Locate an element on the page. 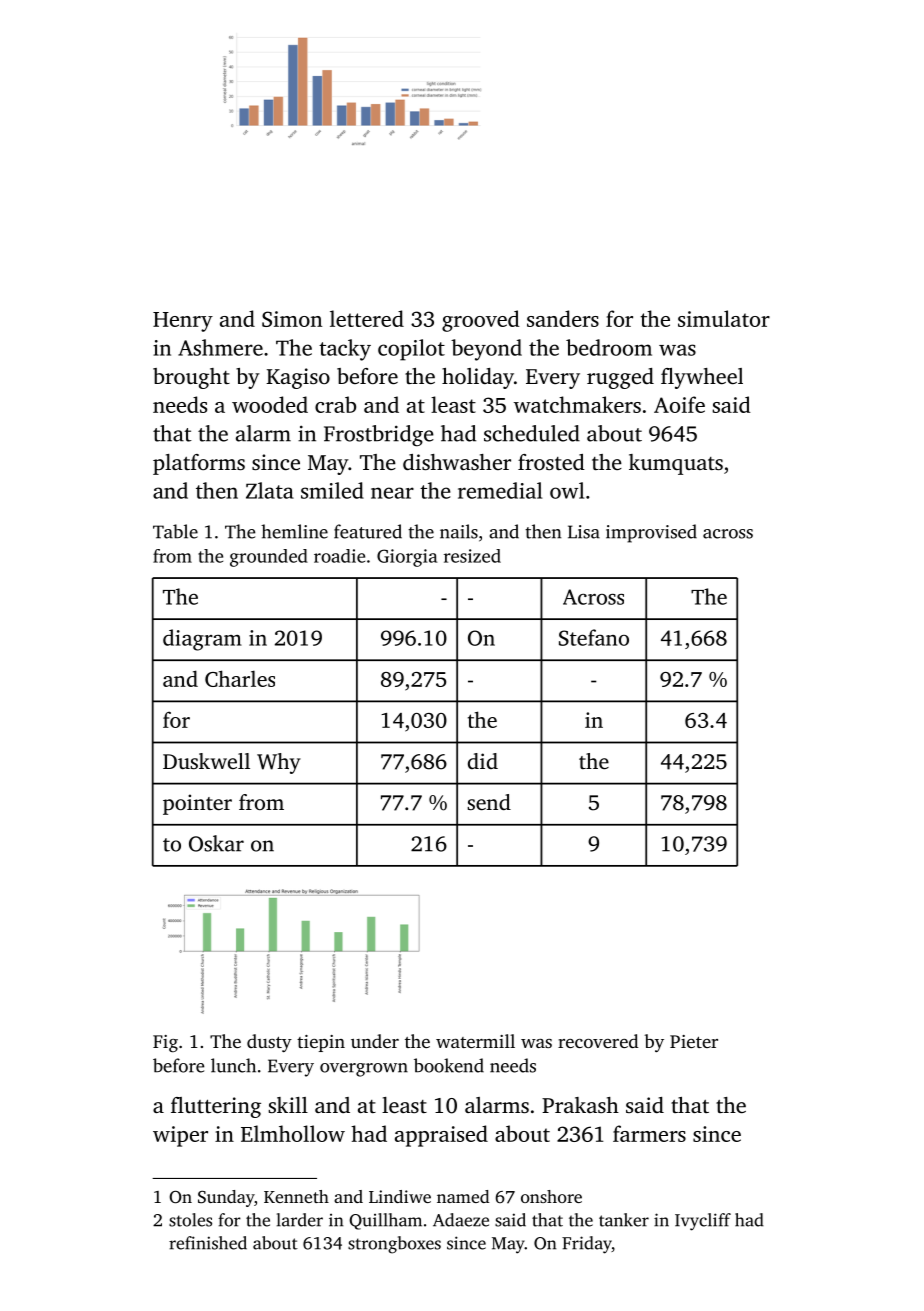 The image size is (924, 1311). send is located at coordinates (489, 802).
